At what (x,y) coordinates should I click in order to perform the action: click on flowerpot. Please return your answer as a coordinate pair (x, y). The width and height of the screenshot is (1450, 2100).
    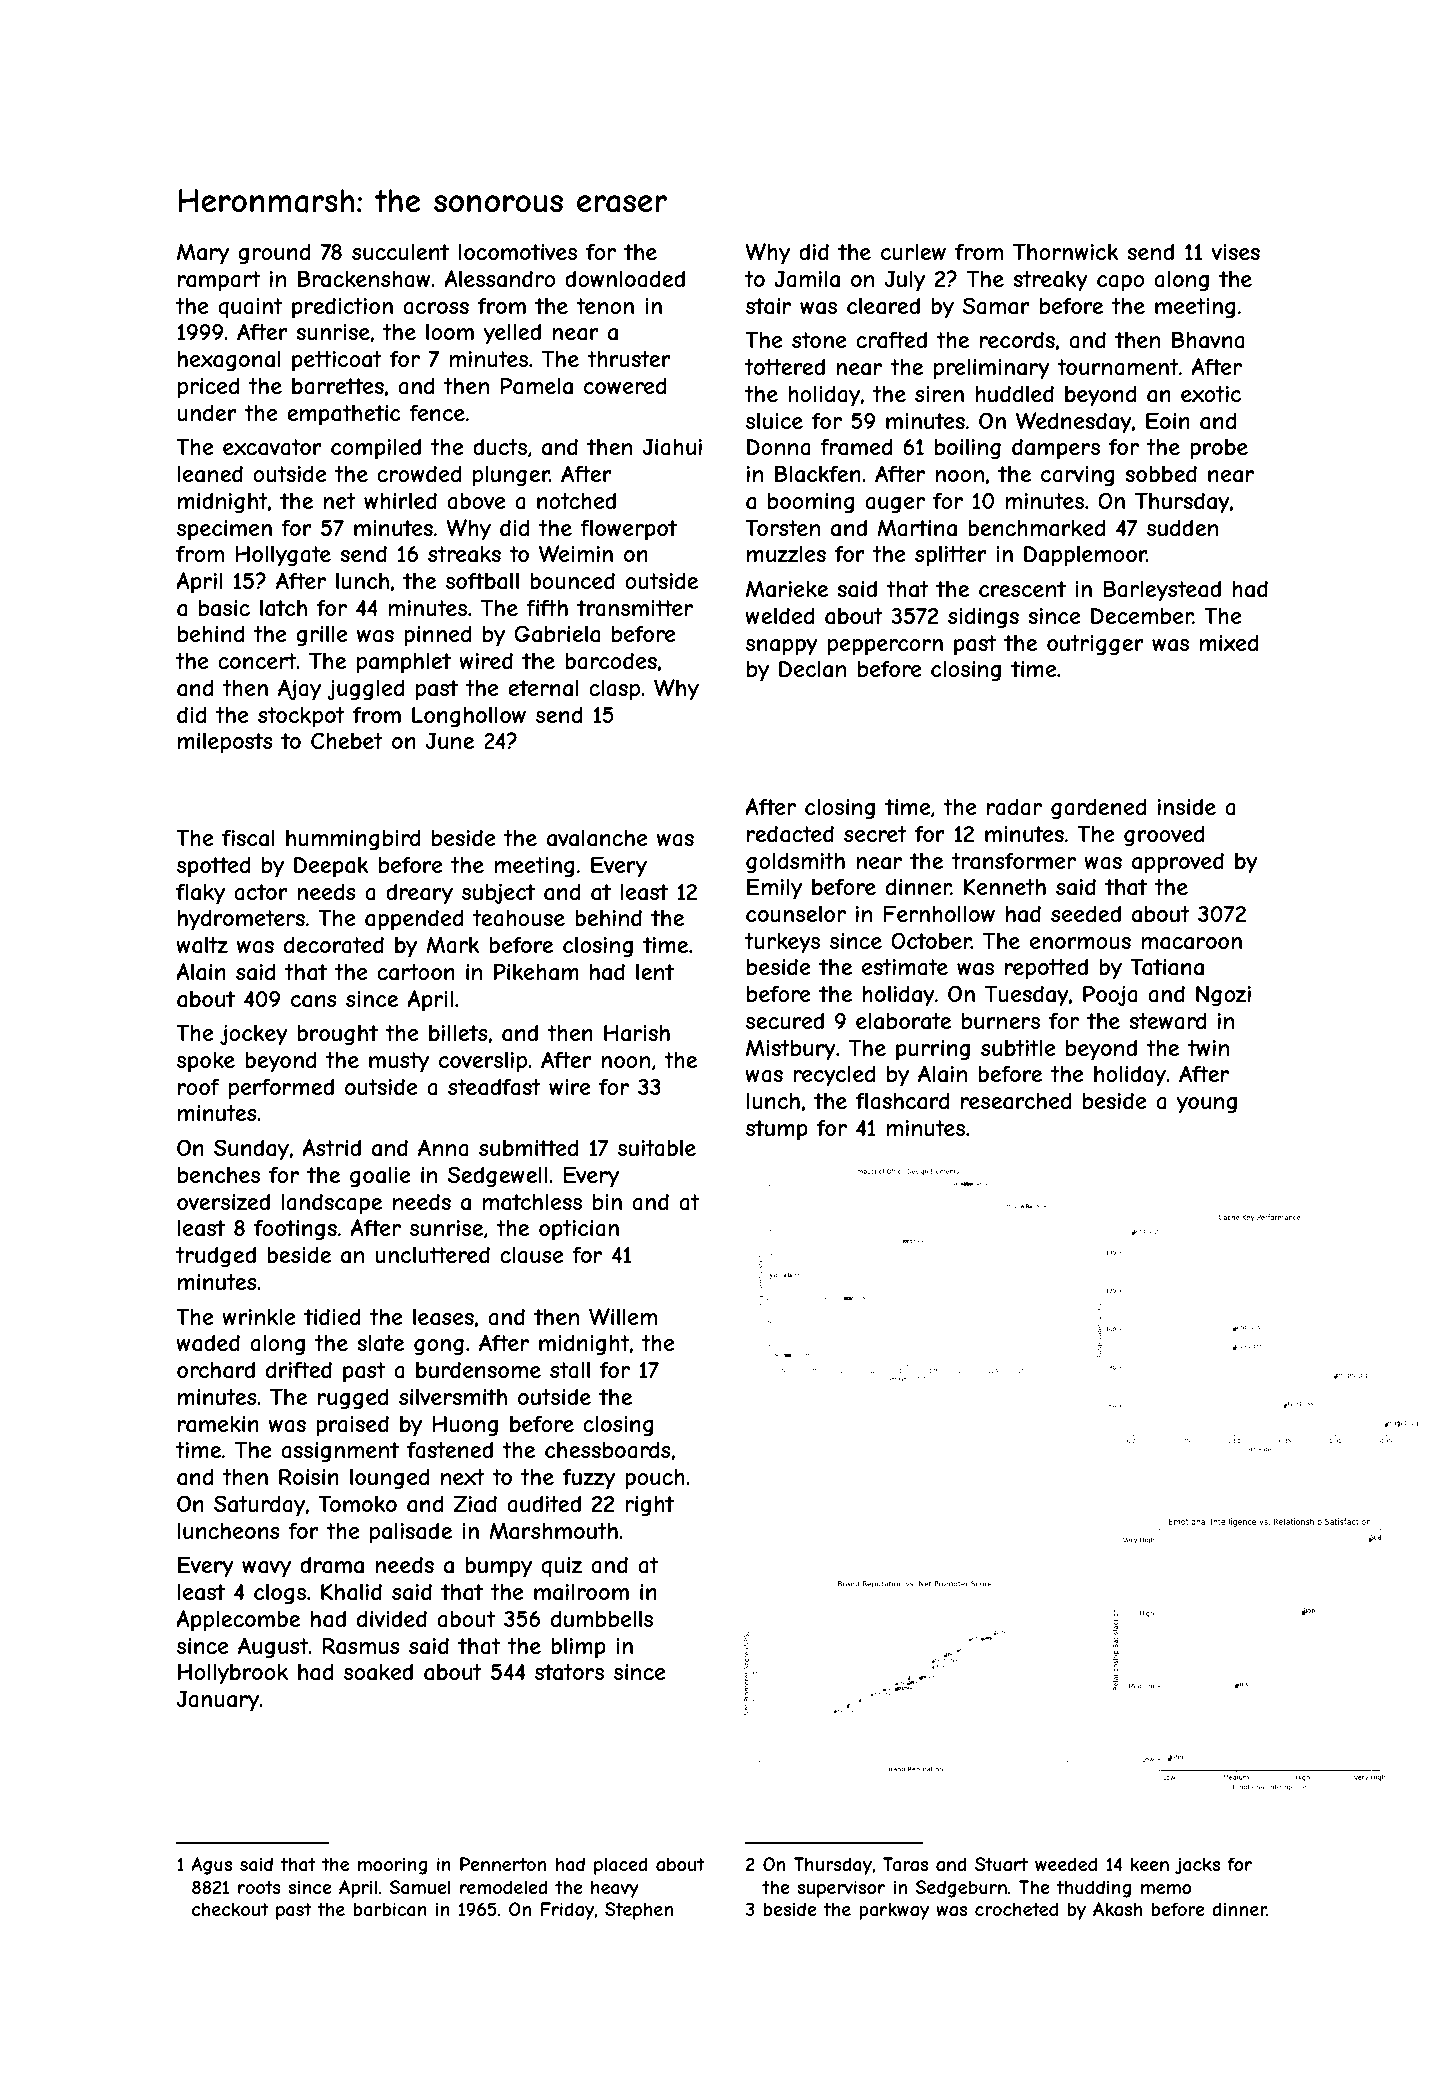
    Looking at the image, I should click on (628, 530).
